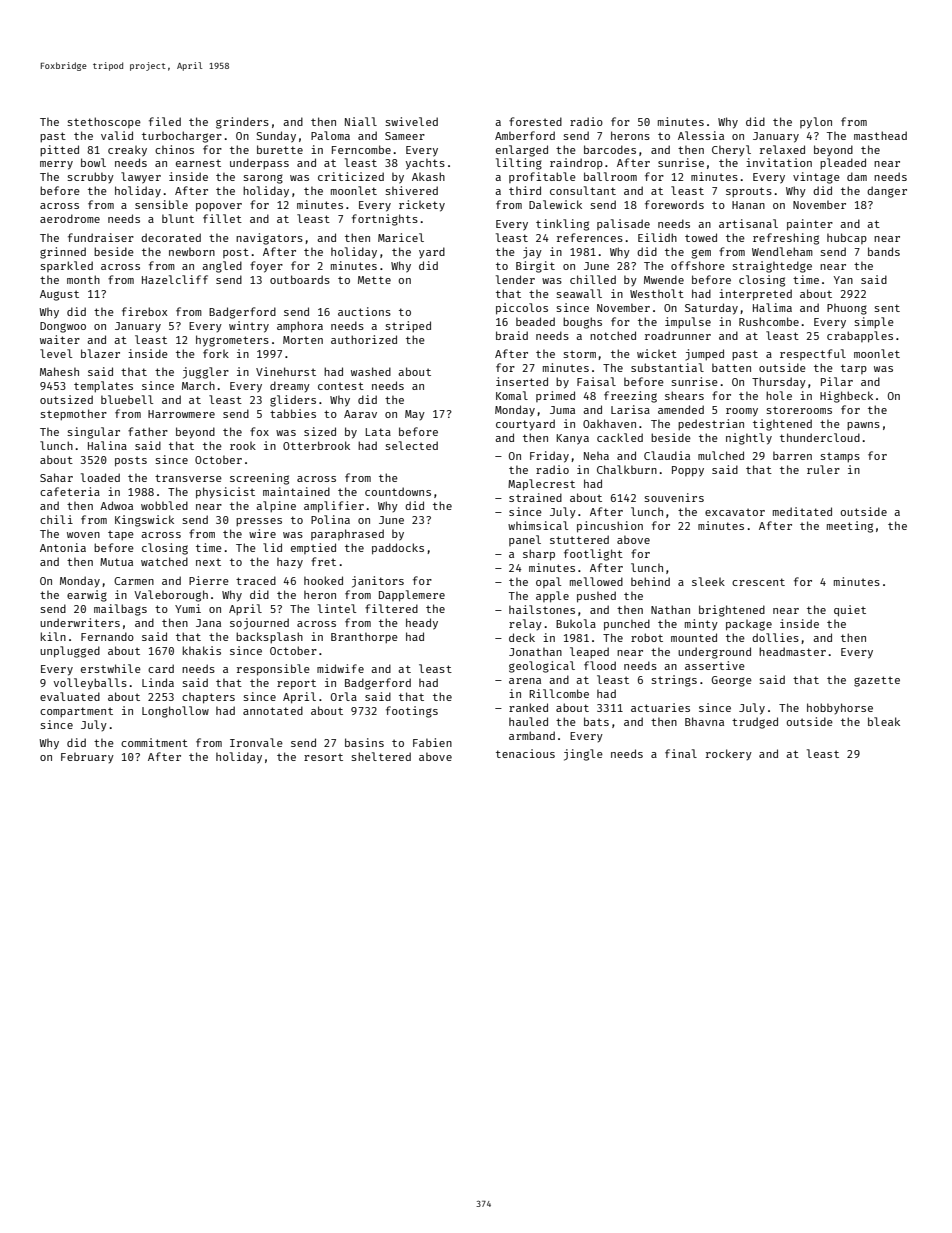 The height and width of the document is (1233, 952). What do you see at coordinates (208, 562) in the document?
I see `next` at bounding box center [208, 562].
